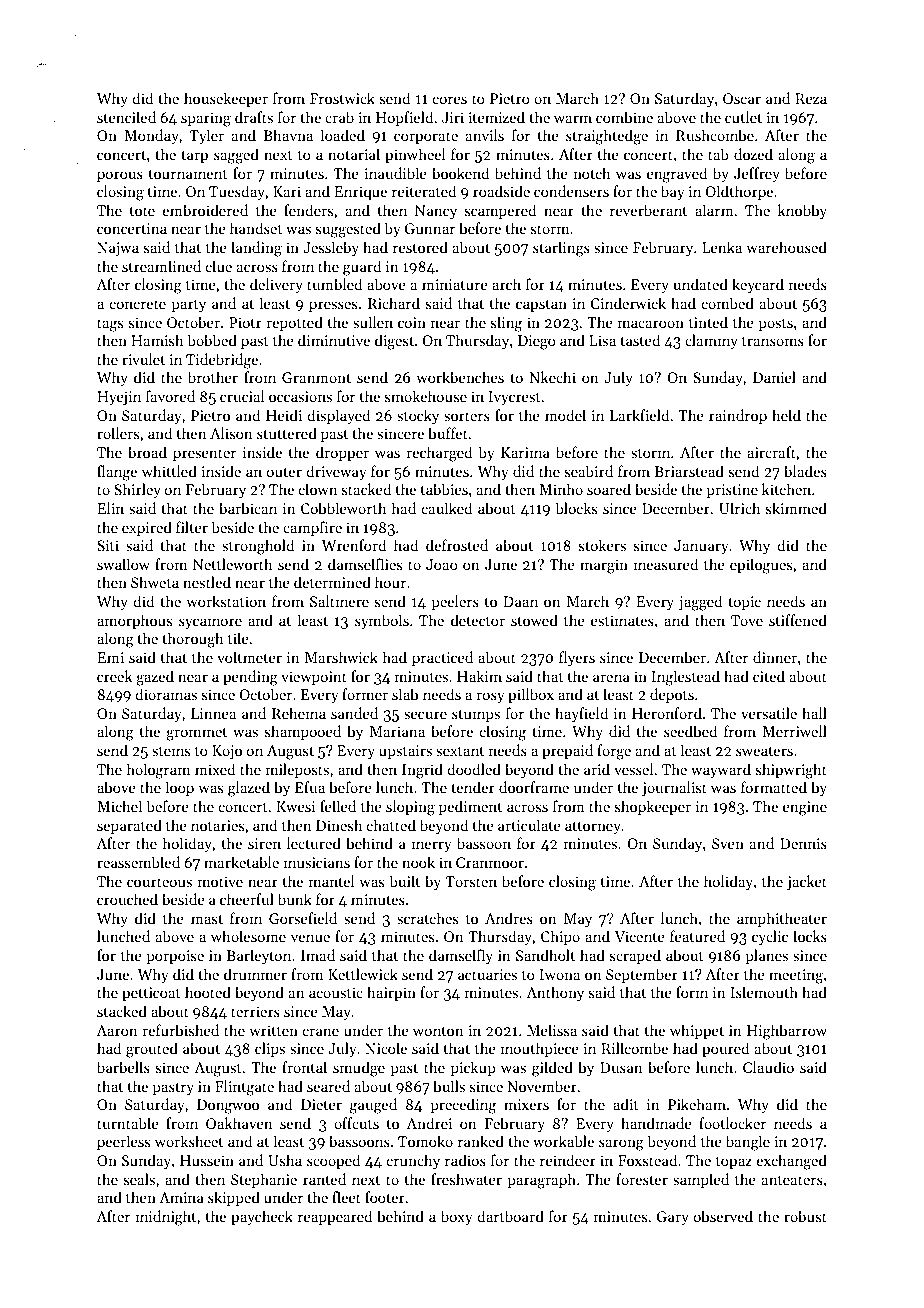 The height and width of the screenshot is (1308, 924). I want to click on reappeared, so click(335, 1217).
